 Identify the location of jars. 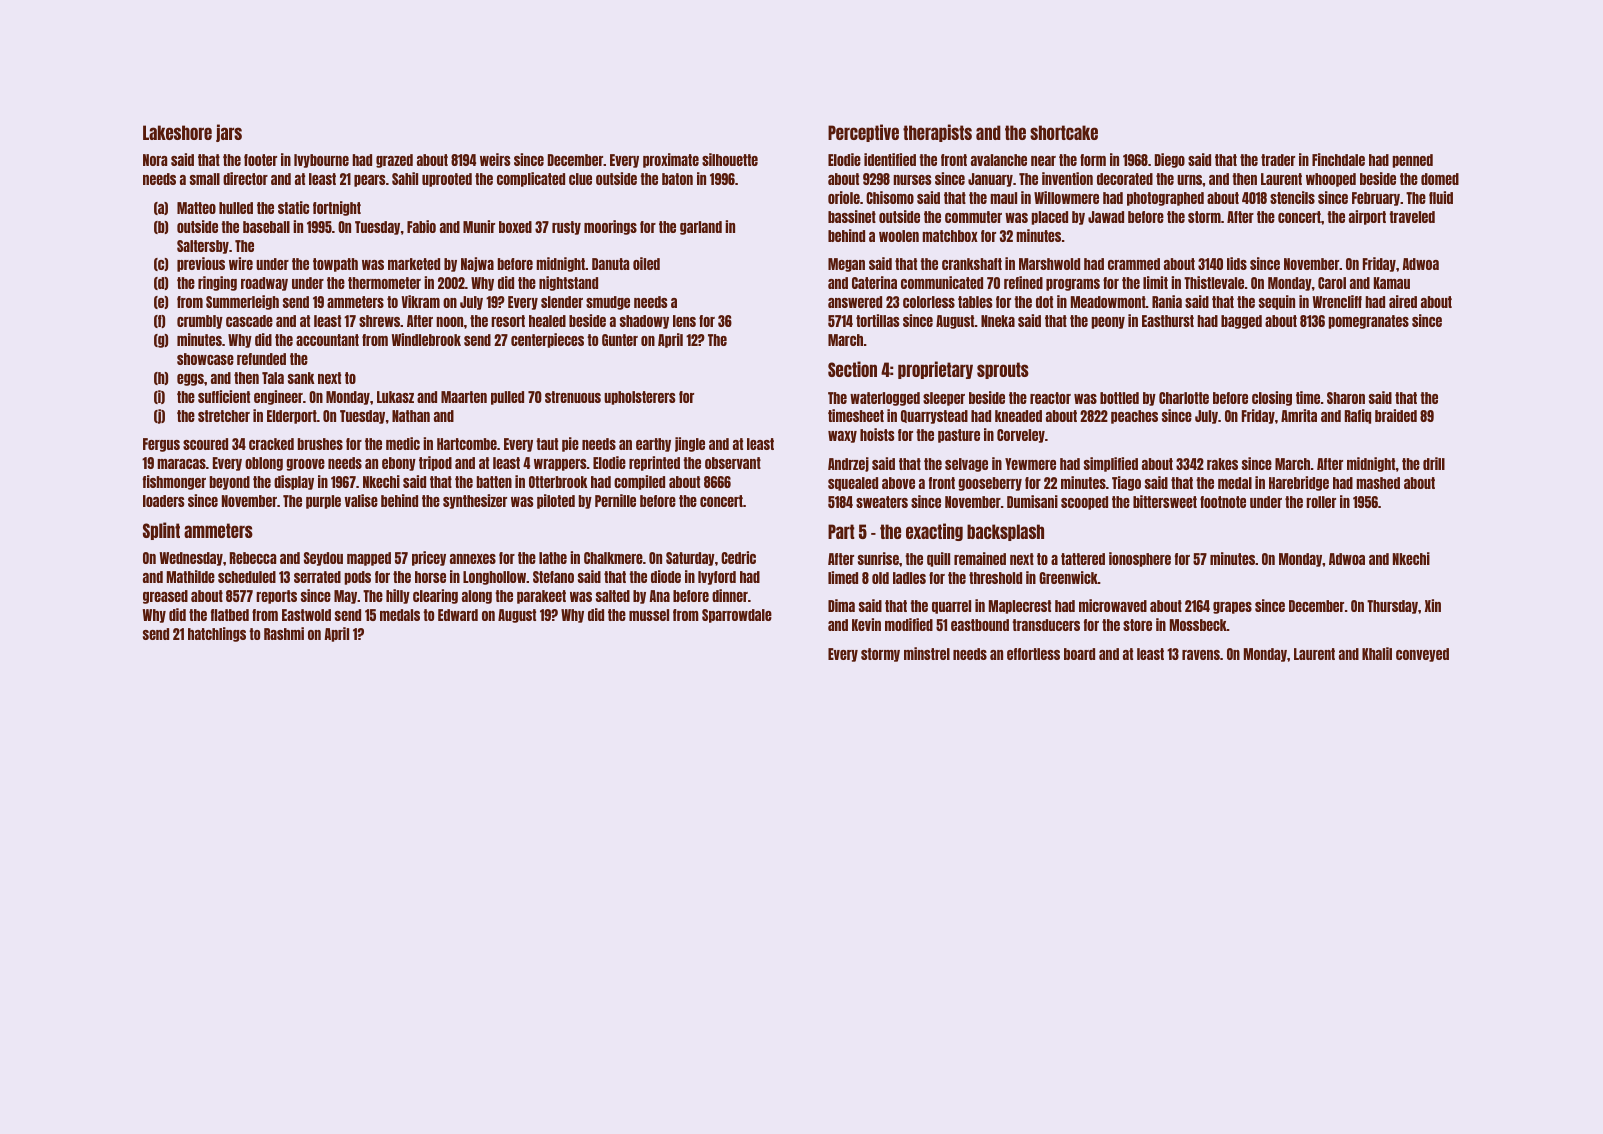
(229, 133).
